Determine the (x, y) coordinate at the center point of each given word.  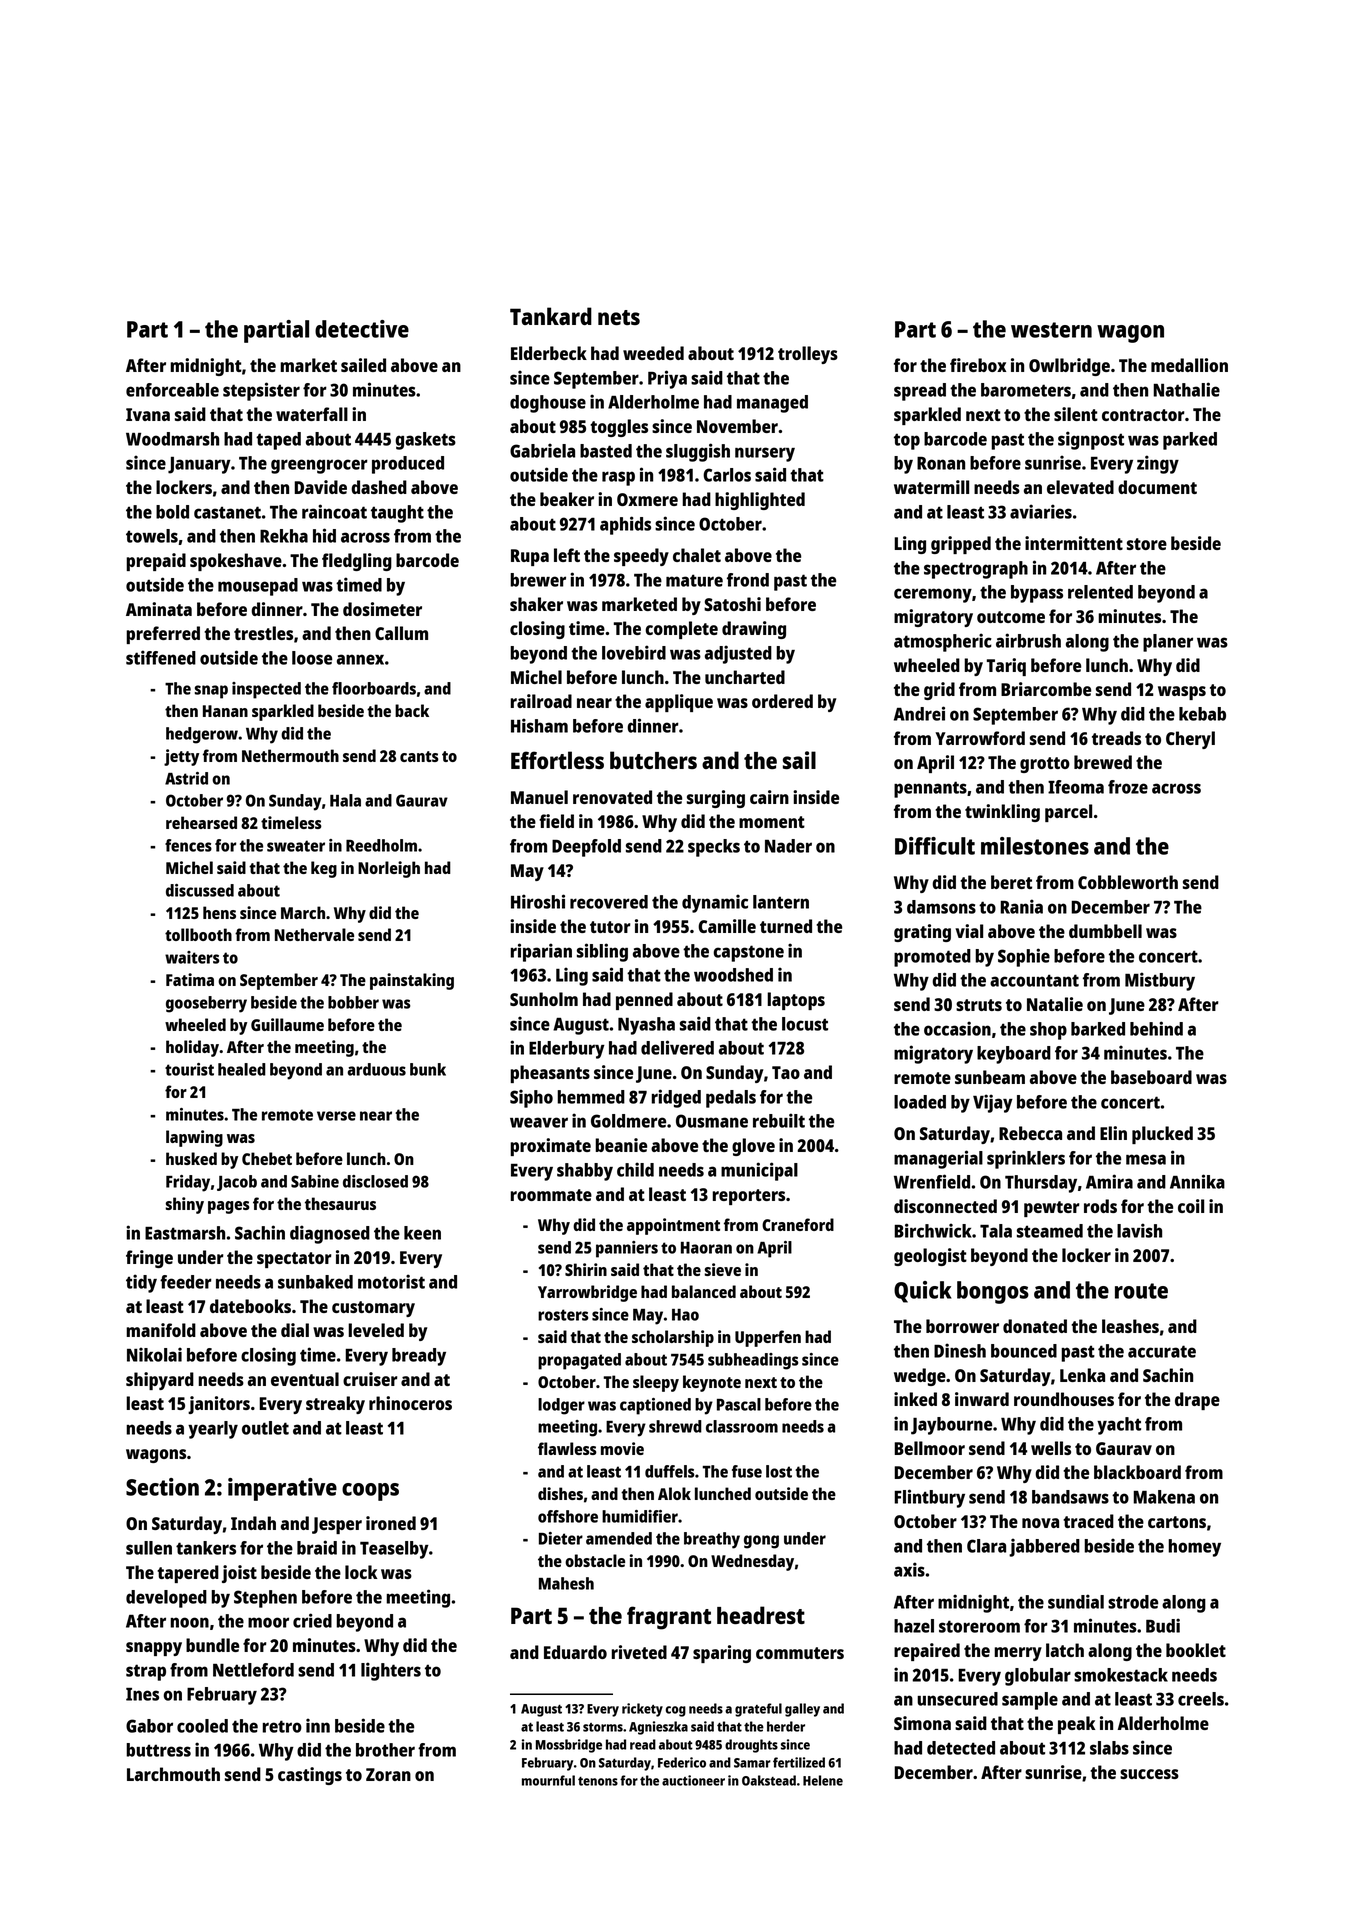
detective (362, 329)
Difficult (935, 846)
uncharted (745, 677)
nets (619, 317)
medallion (1189, 365)
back (412, 710)
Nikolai (154, 1354)
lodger (561, 1406)
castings (310, 1776)
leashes (1130, 1326)
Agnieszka (658, 1728)
